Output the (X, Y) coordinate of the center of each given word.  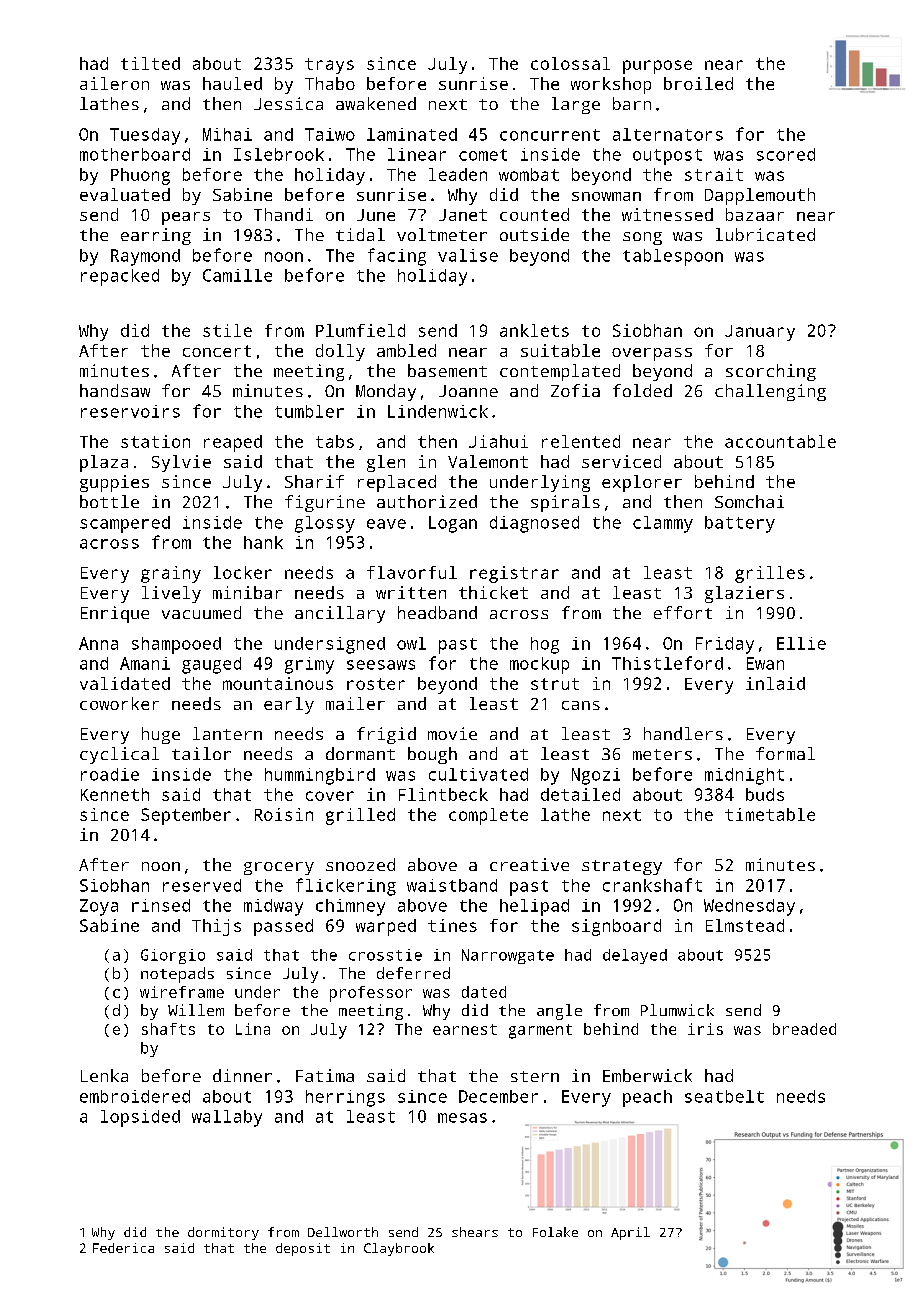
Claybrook (399, 1249)
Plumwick (677, 1010)
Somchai (749, 501)
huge (161, 735)
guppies (114, 483)
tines (452, 925)
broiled (698, 83)
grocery (279, 868)
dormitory (223, 1233)
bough (432, 755)
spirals (565, 503)
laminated (412, 134)
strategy (622, 867)
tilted (150, 63)
